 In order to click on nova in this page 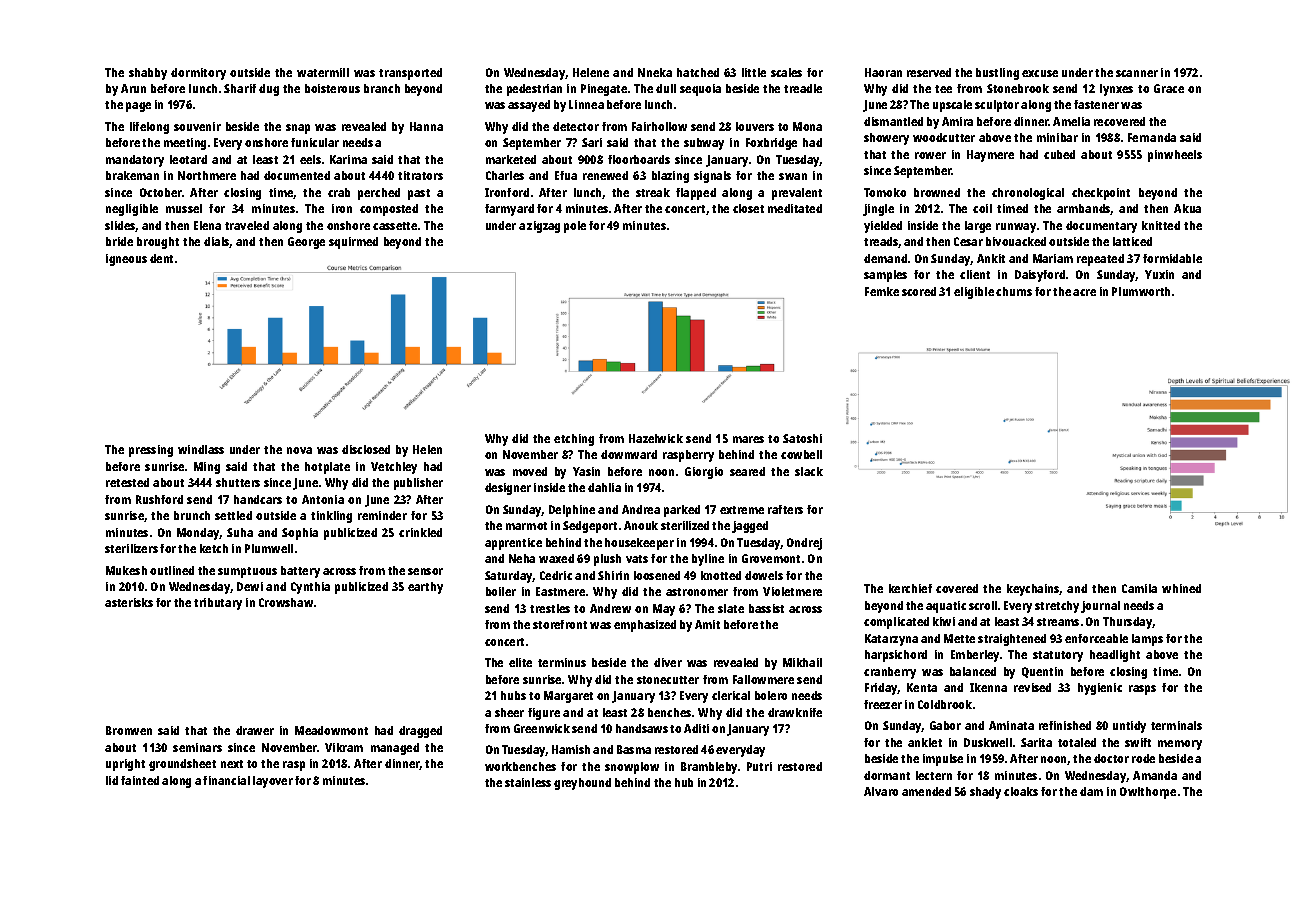, I will do `click(299, 450)`.
